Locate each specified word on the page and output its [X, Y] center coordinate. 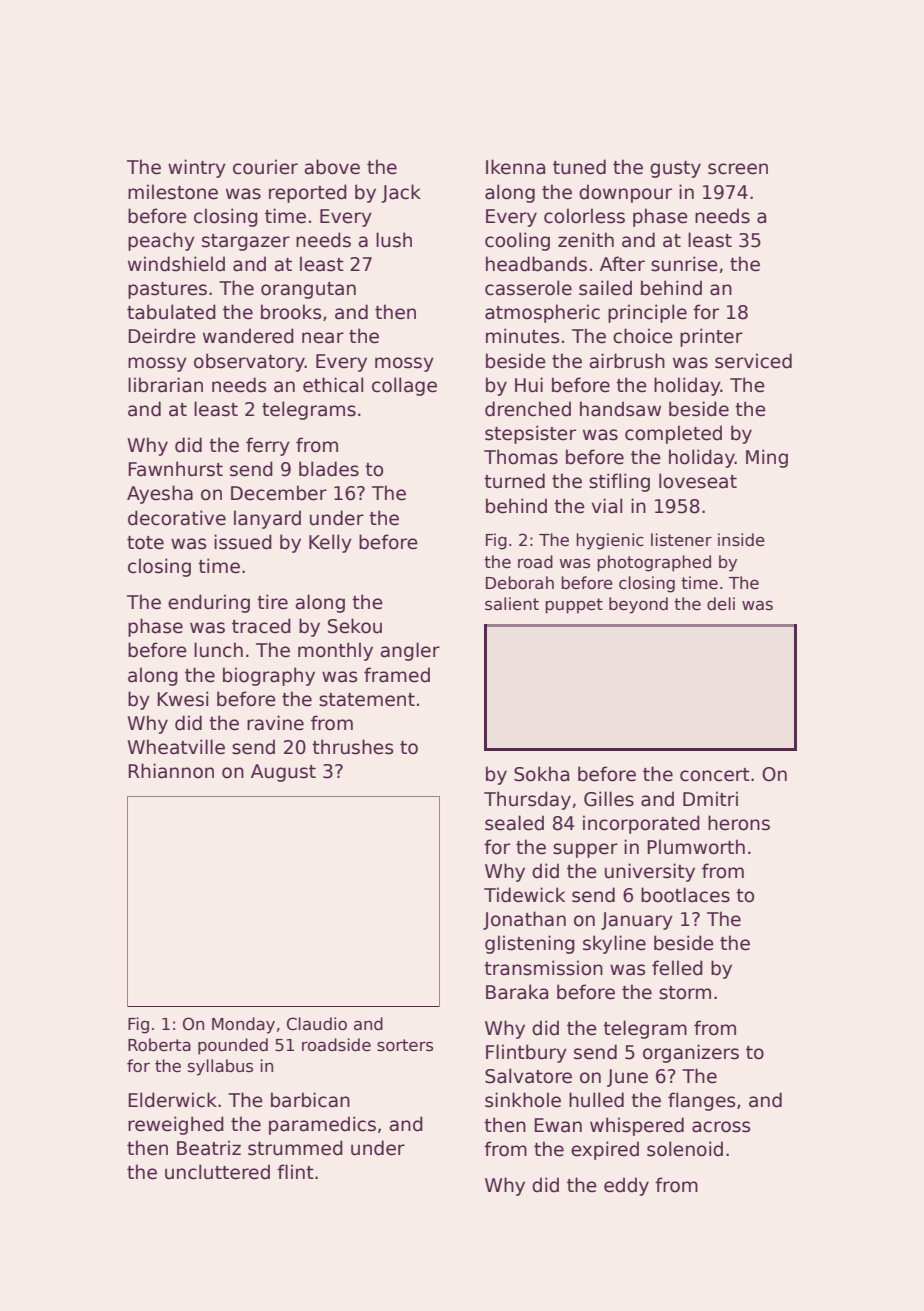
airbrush [627, 361]
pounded [233, 1046]
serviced [753, 361]
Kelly [330, 543]
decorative [177, 518]
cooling [517, 241]
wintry [197, 168]
